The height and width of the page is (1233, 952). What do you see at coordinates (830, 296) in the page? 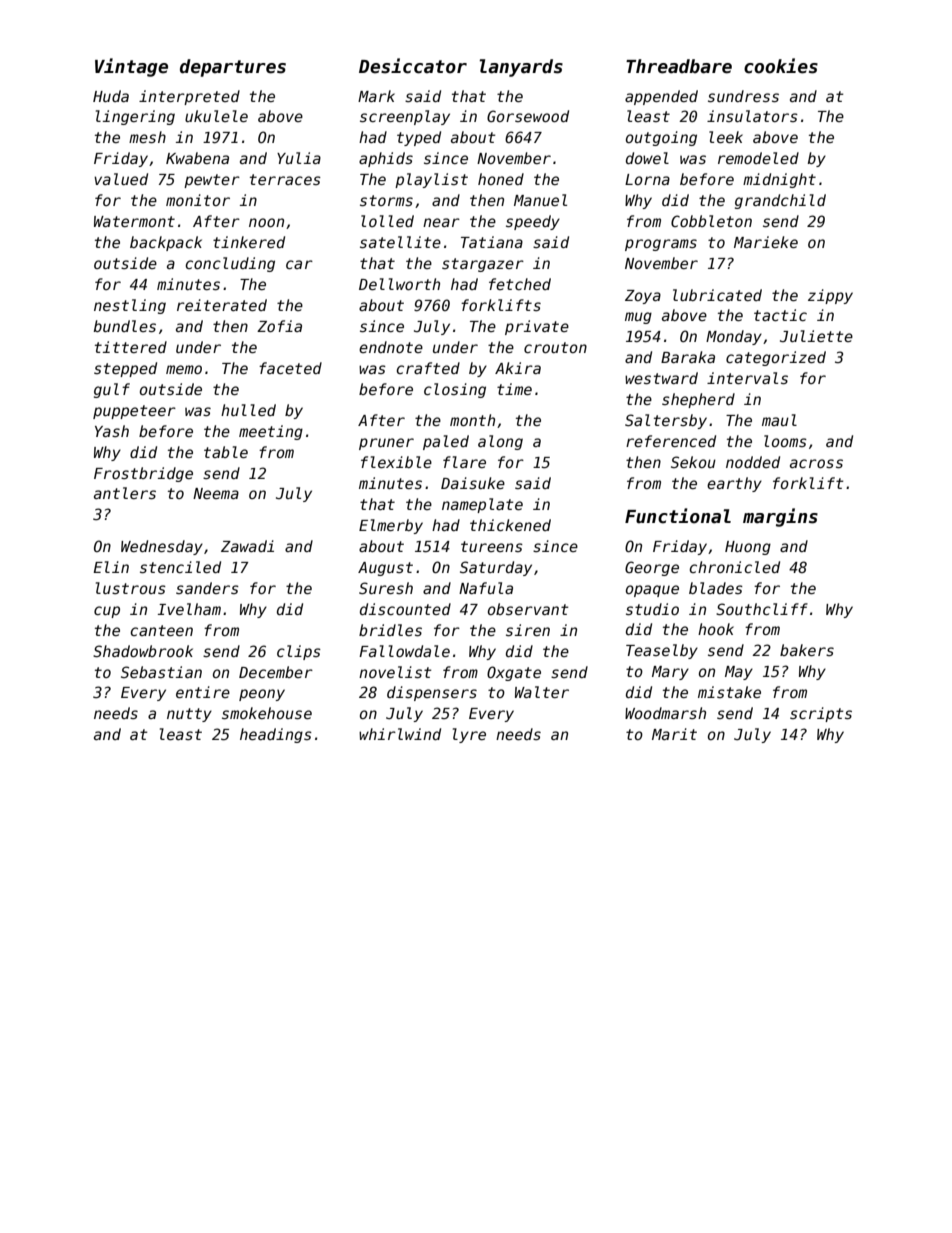
I see `zippy` at bounding box center [830, 296].
